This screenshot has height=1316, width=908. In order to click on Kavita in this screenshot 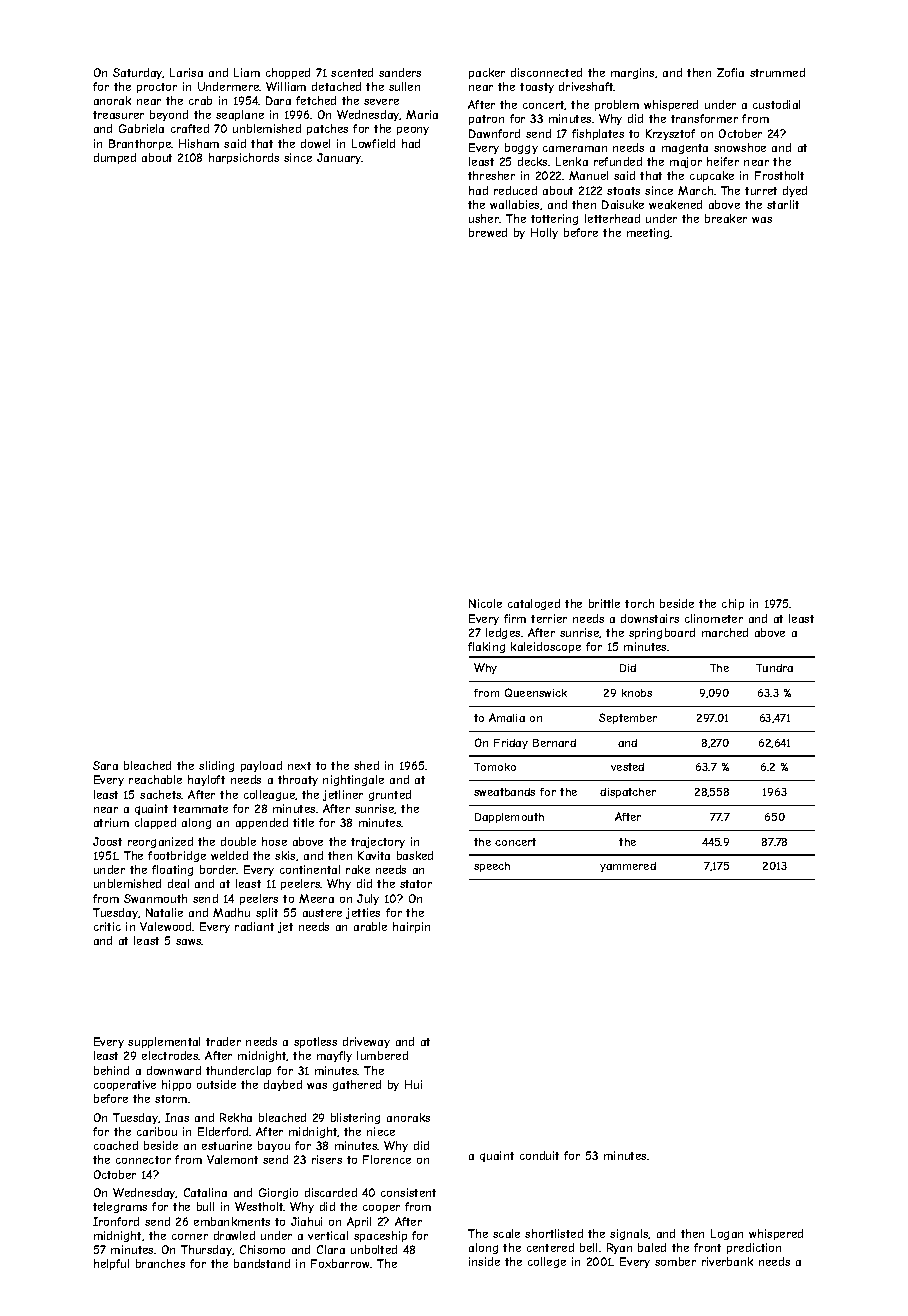, I will do `click(374, 855)`.
